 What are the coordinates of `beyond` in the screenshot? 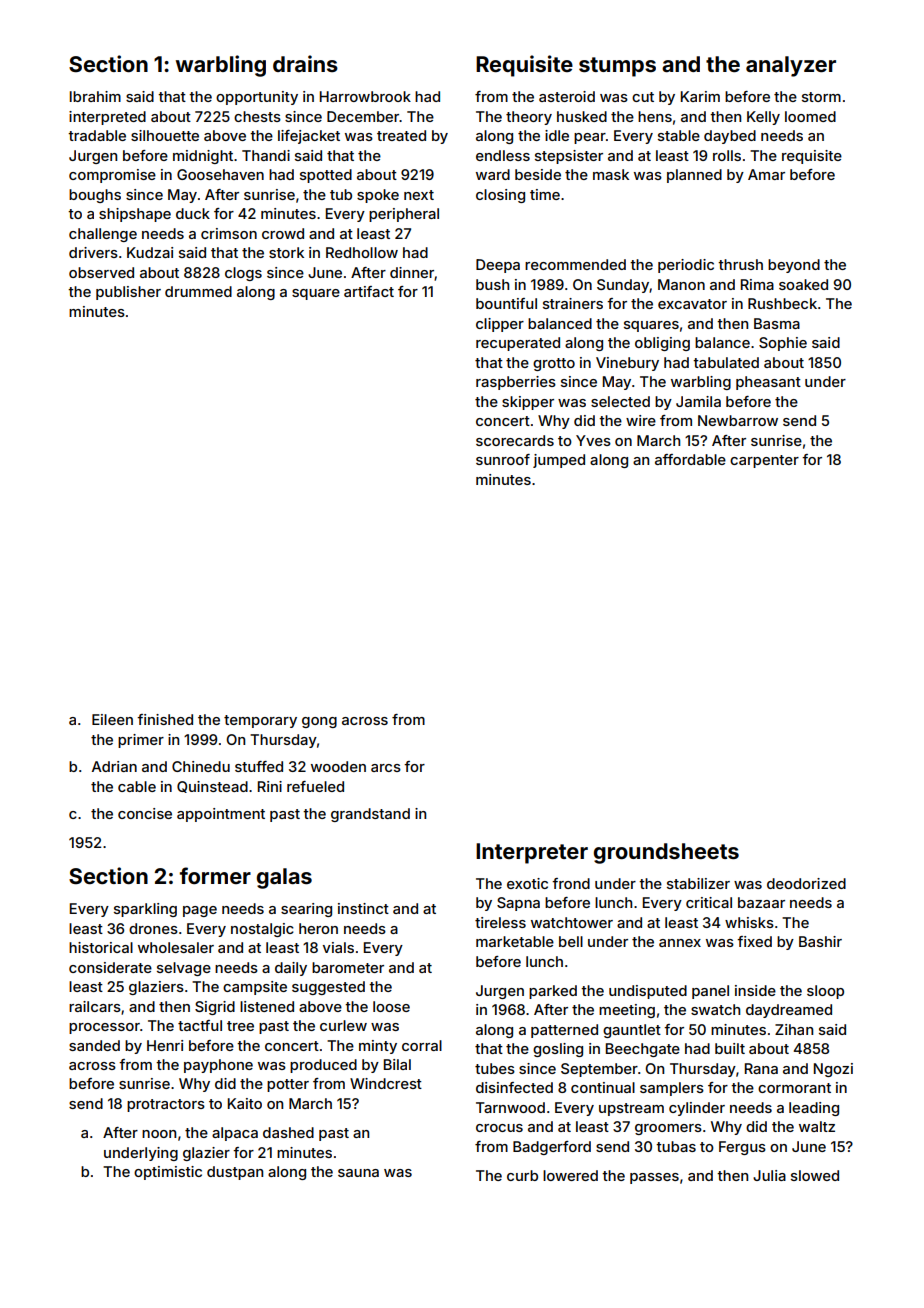 It's located at (794, 266).
